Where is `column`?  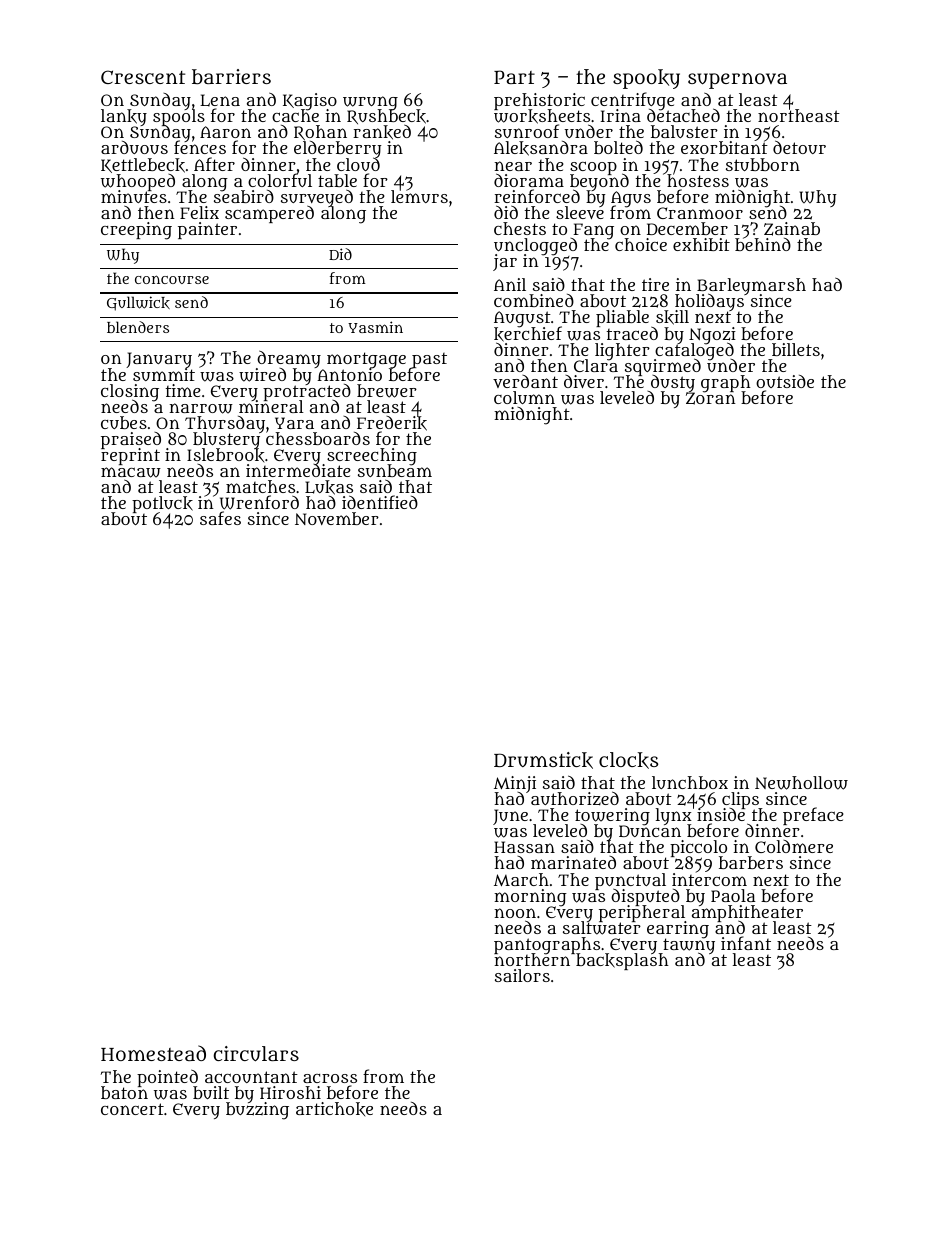
column is located at coordinates (524, 397).
